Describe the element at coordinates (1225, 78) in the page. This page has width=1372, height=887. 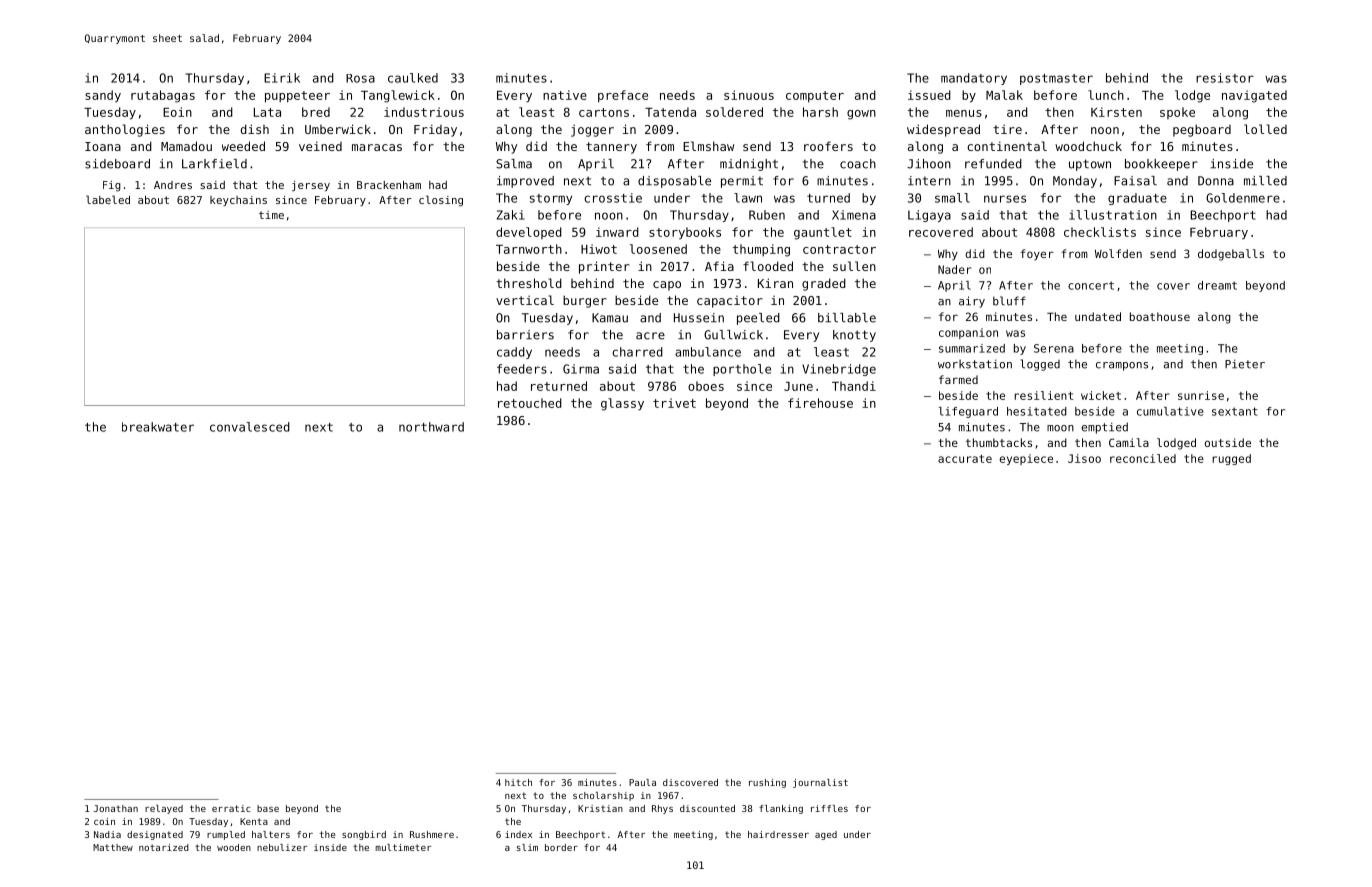
I see `resistor` at that location.
